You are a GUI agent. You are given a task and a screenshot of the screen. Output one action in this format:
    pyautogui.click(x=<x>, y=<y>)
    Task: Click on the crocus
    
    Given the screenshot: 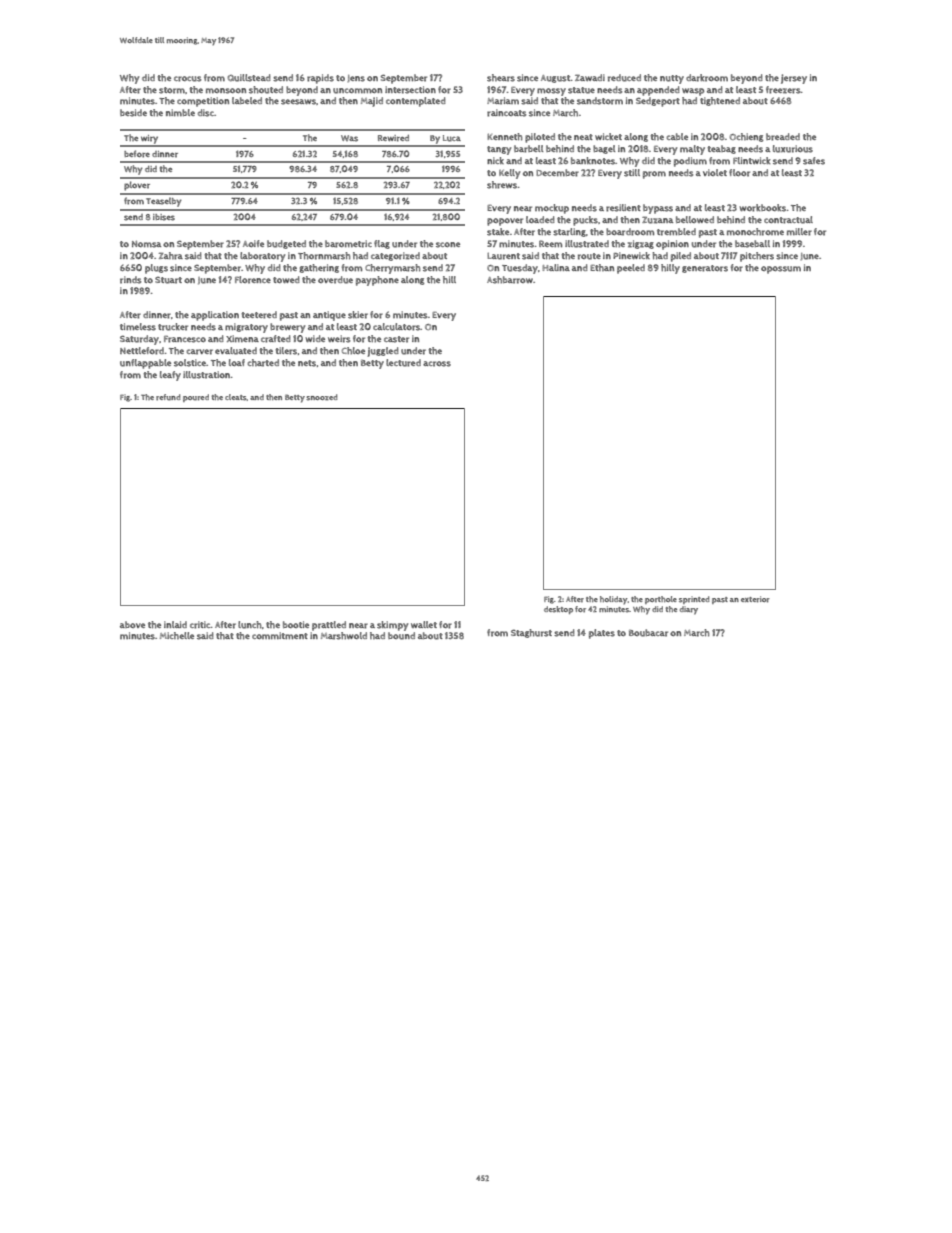 What is the action you would take?
    pyautogui.click(x=187, y=79)
